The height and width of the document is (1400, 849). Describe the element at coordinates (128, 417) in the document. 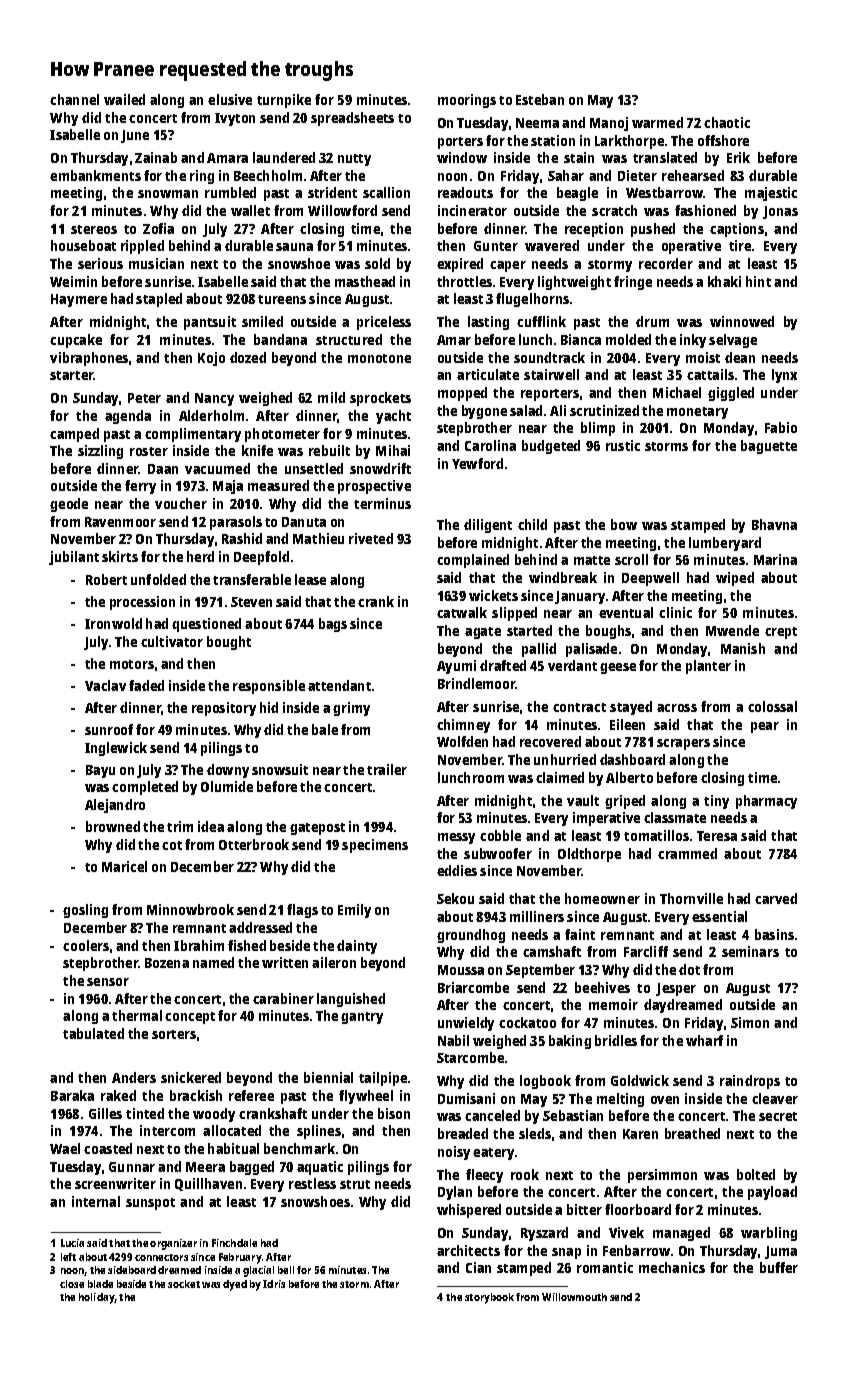

I see `agenda` at that location.
